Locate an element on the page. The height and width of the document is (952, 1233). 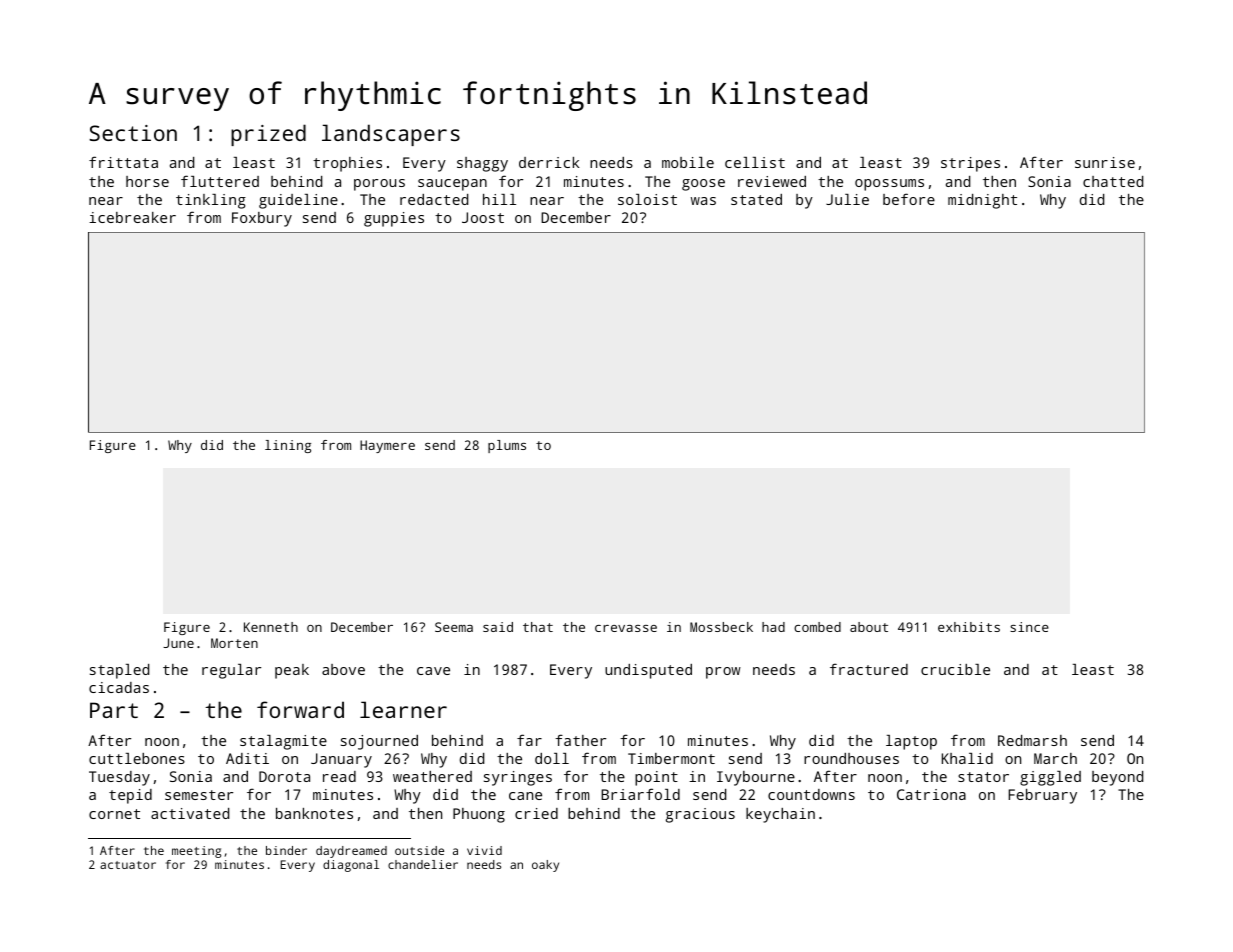
guppies is located at coordinates (394, 219).
